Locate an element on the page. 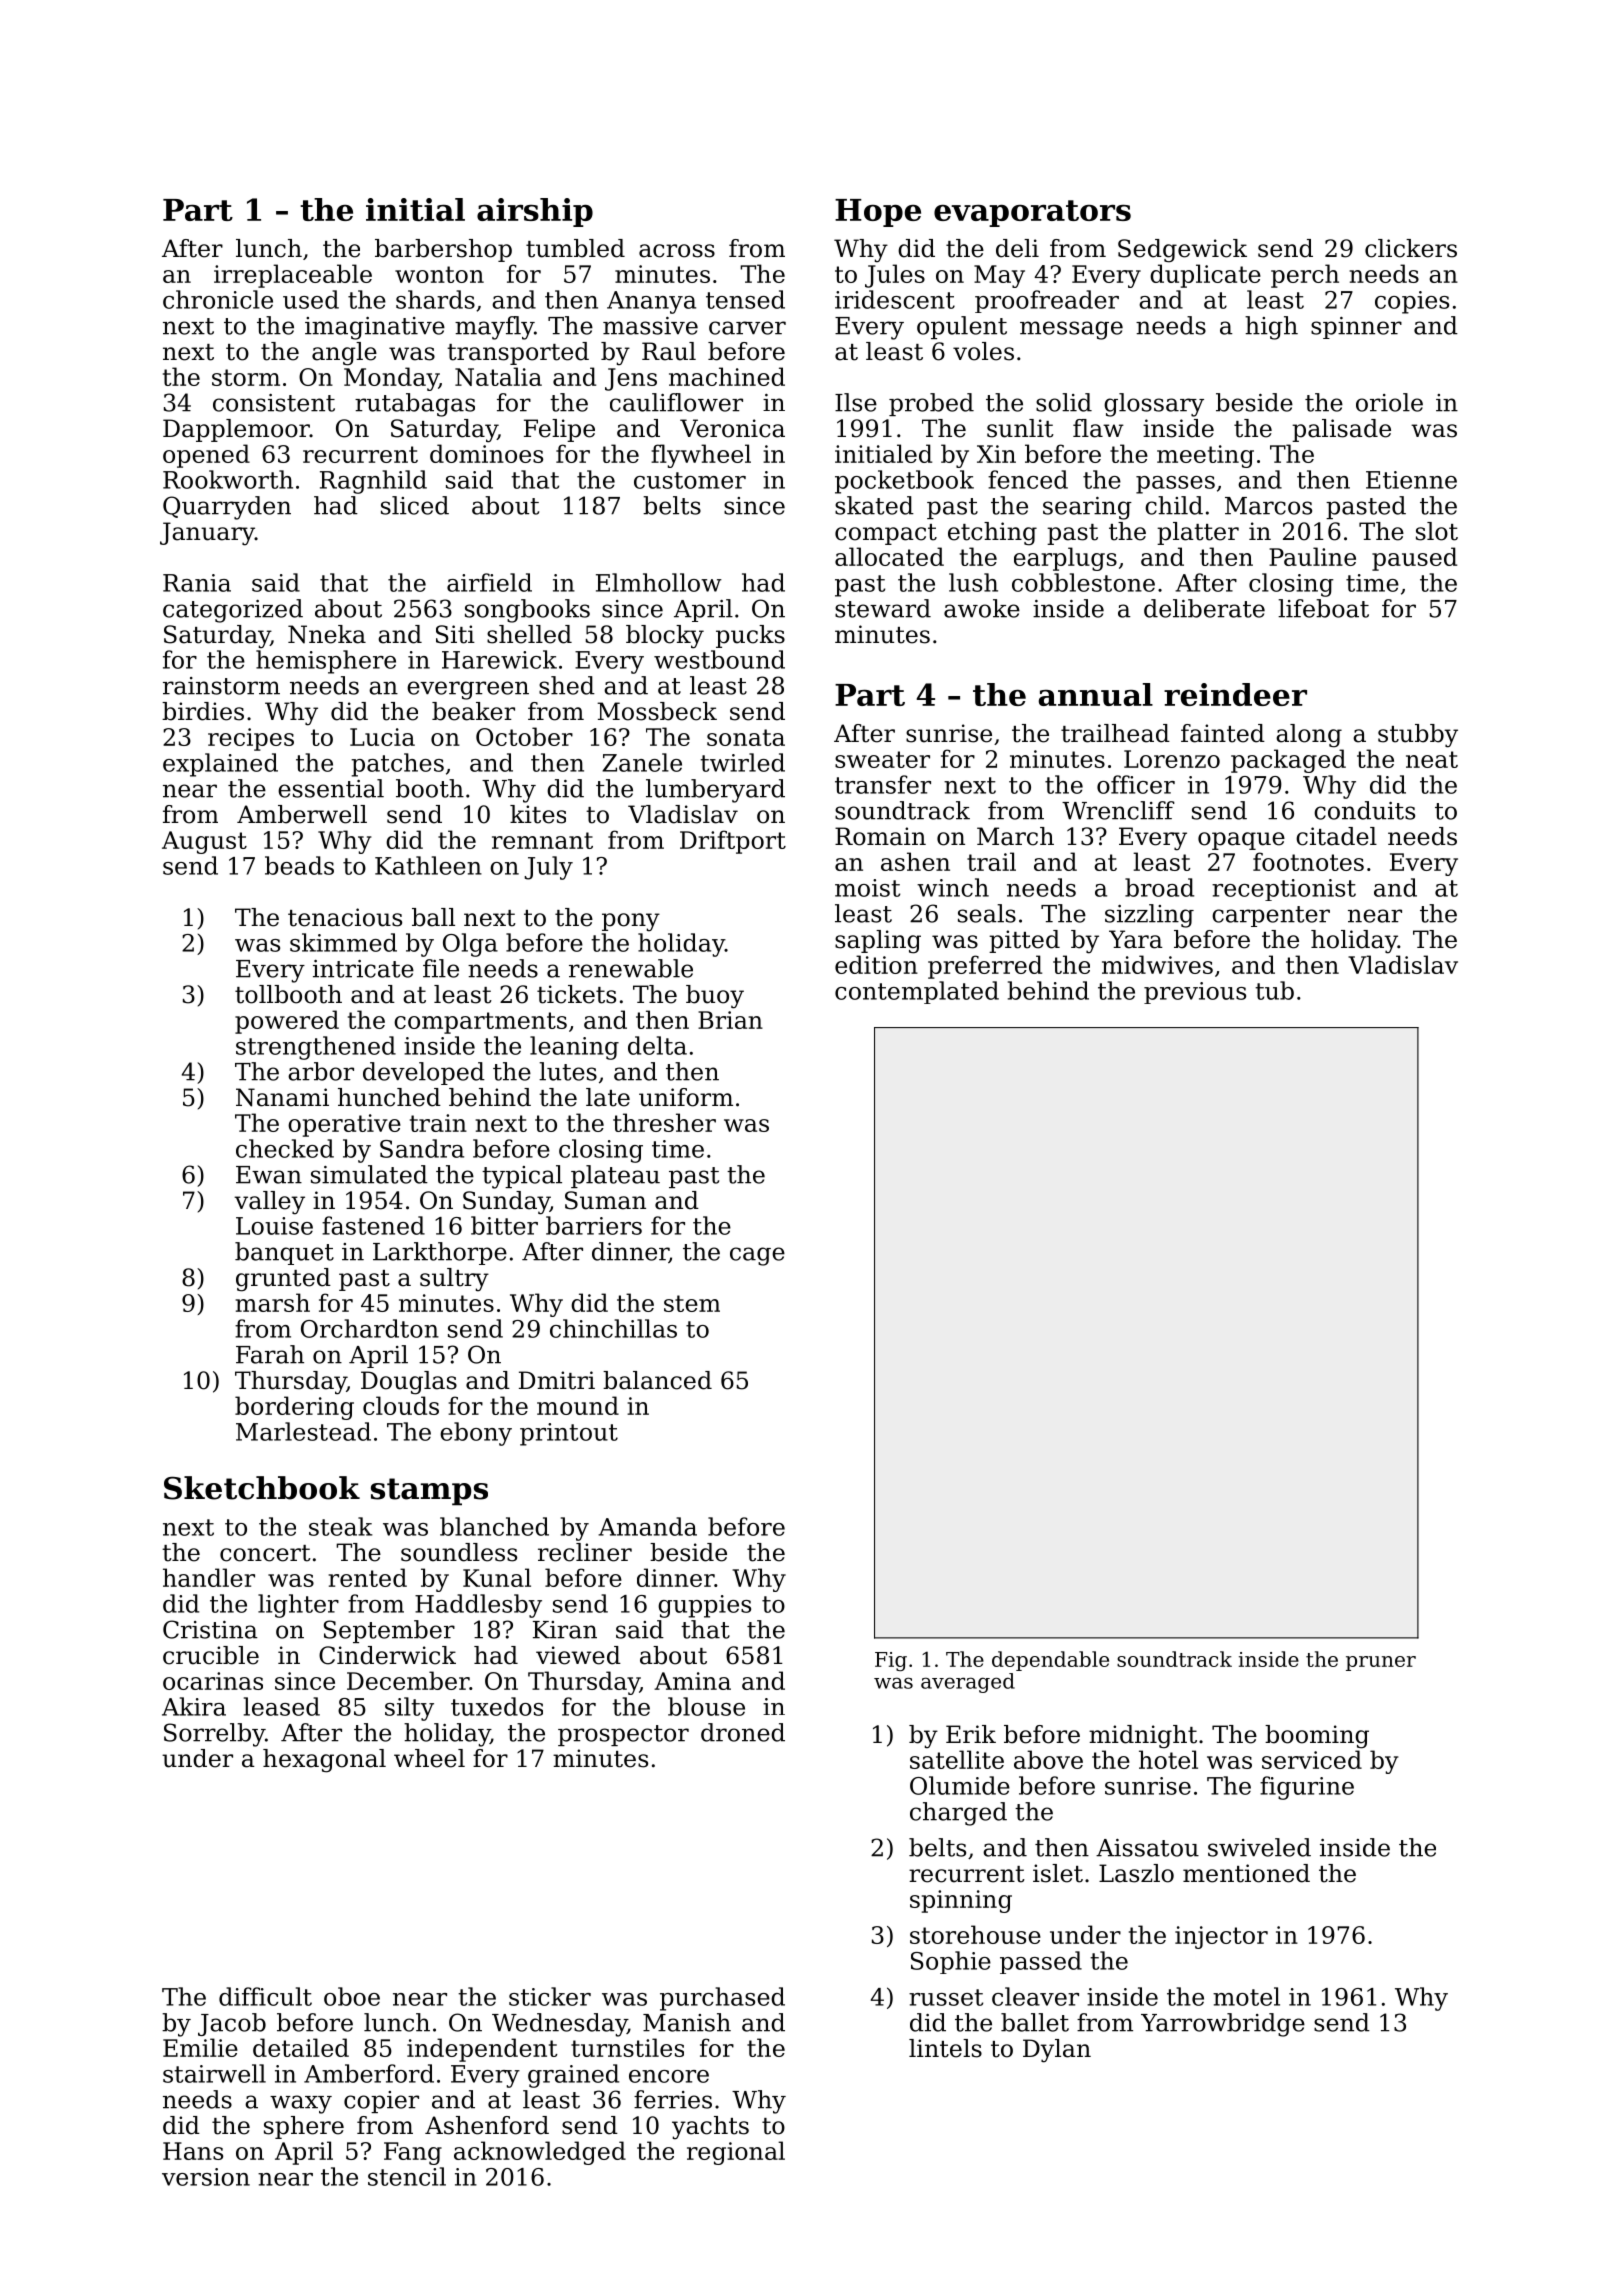  purchased is located at coordinates (722, 1999).
